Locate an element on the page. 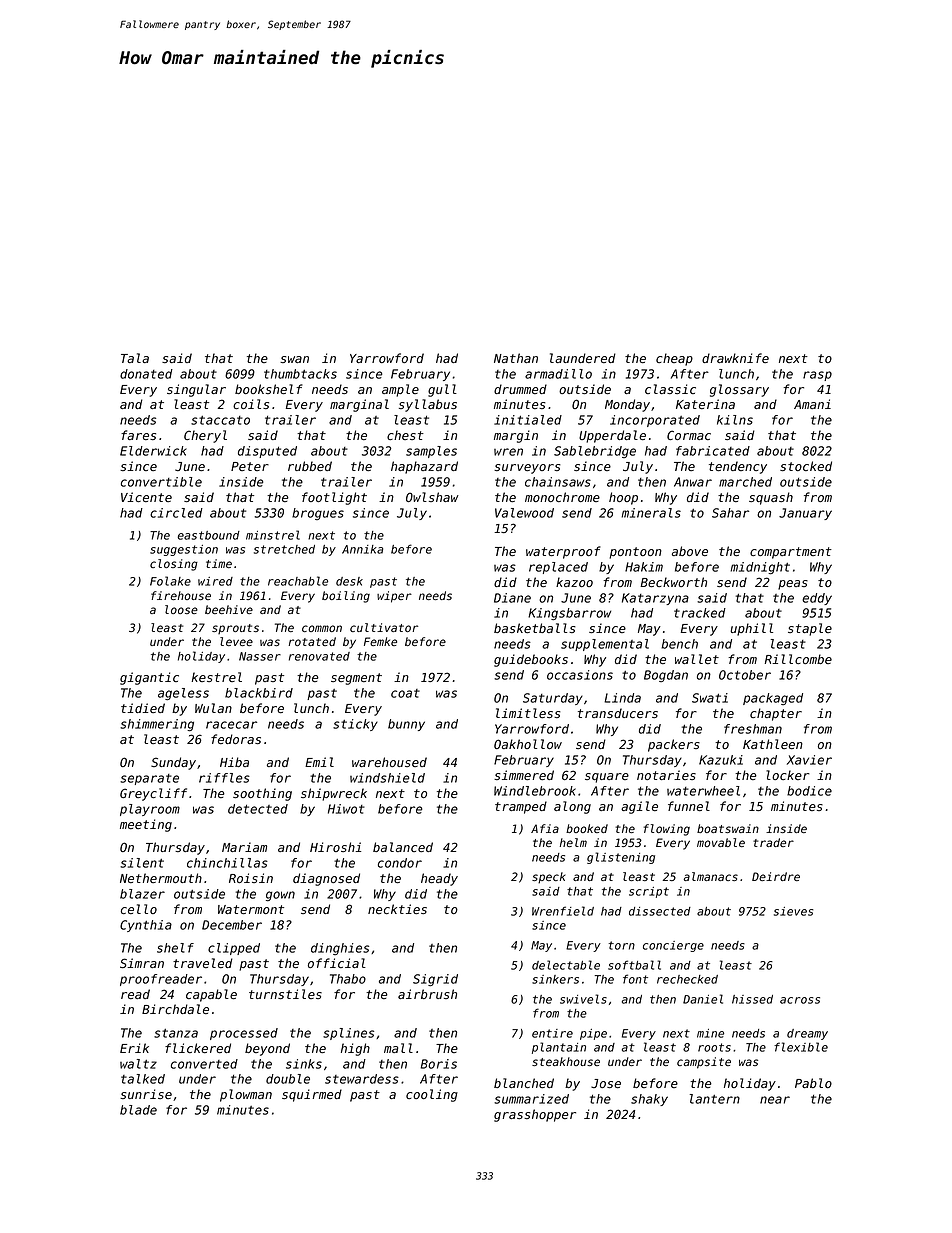  reachable is located at coordinates (298, 581).
